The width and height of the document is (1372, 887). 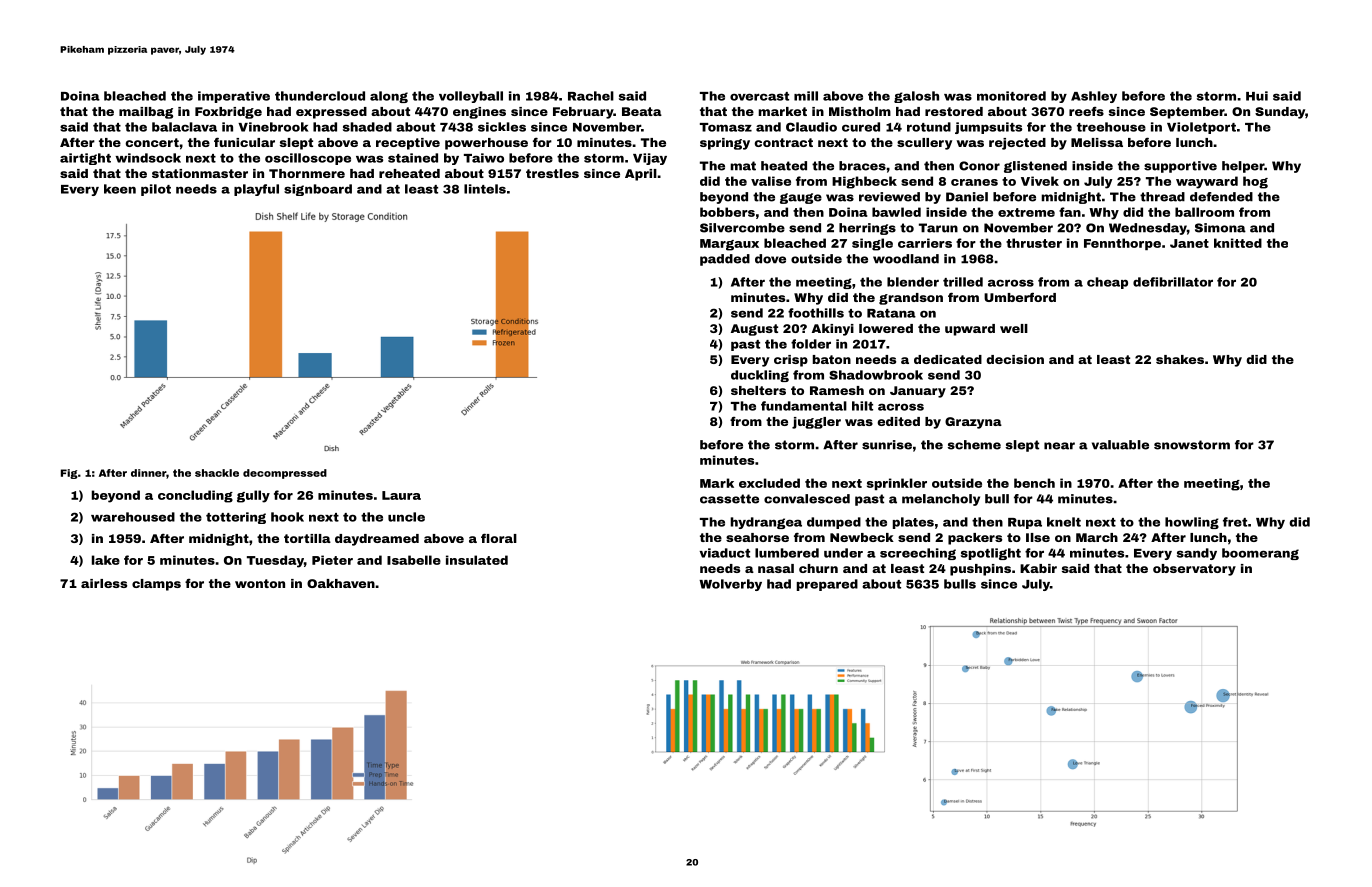 I want to click on signboard, so click(x=318, y=190).
